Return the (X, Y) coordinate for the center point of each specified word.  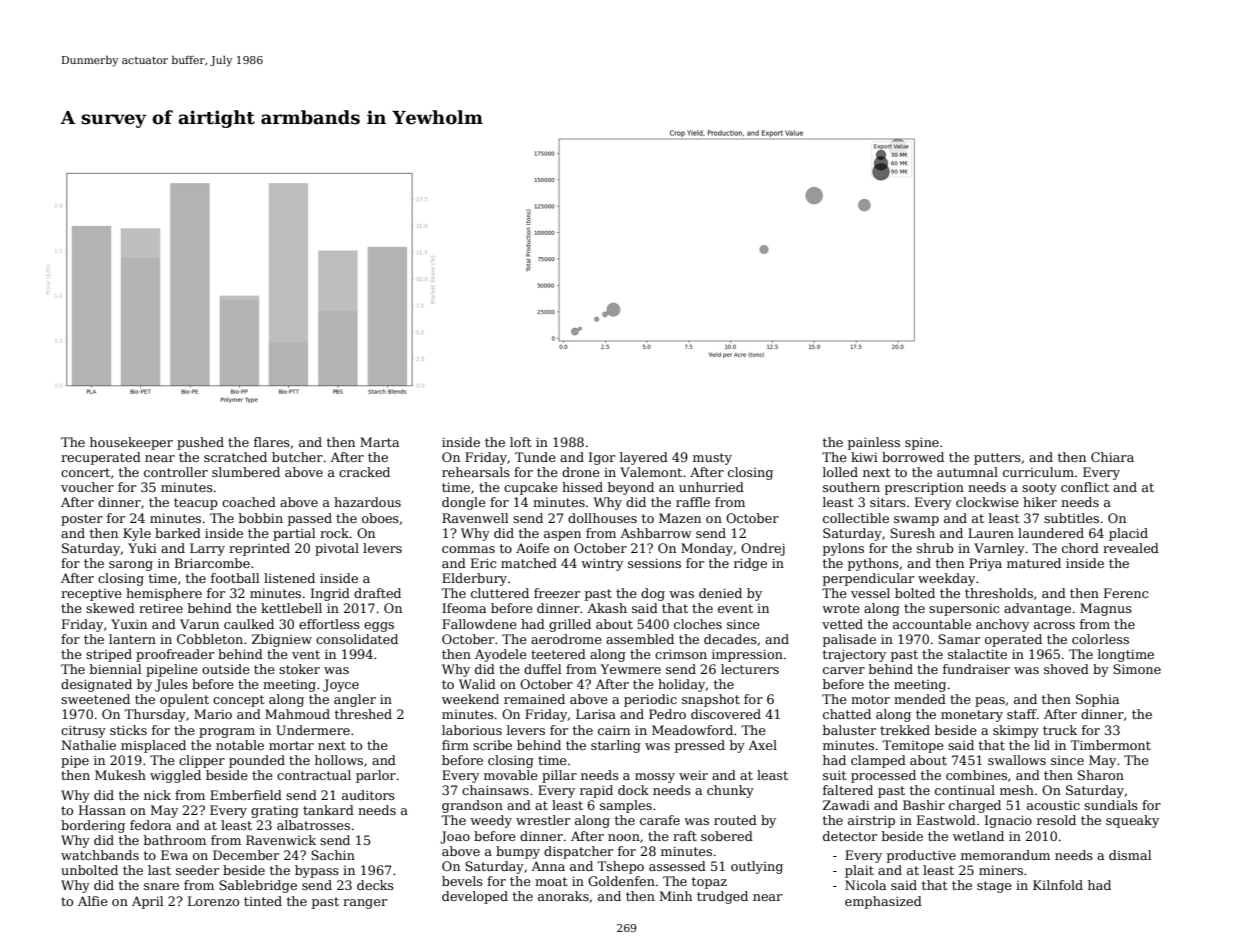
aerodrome (566, 639)
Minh (676, 896)
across (1054, 625)
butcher (297, 457)
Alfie (93, 901)
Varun (199, 624)
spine (922, 443)
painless (874, 443)
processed (883, 776)
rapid (596, 791)
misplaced (153, 746)
